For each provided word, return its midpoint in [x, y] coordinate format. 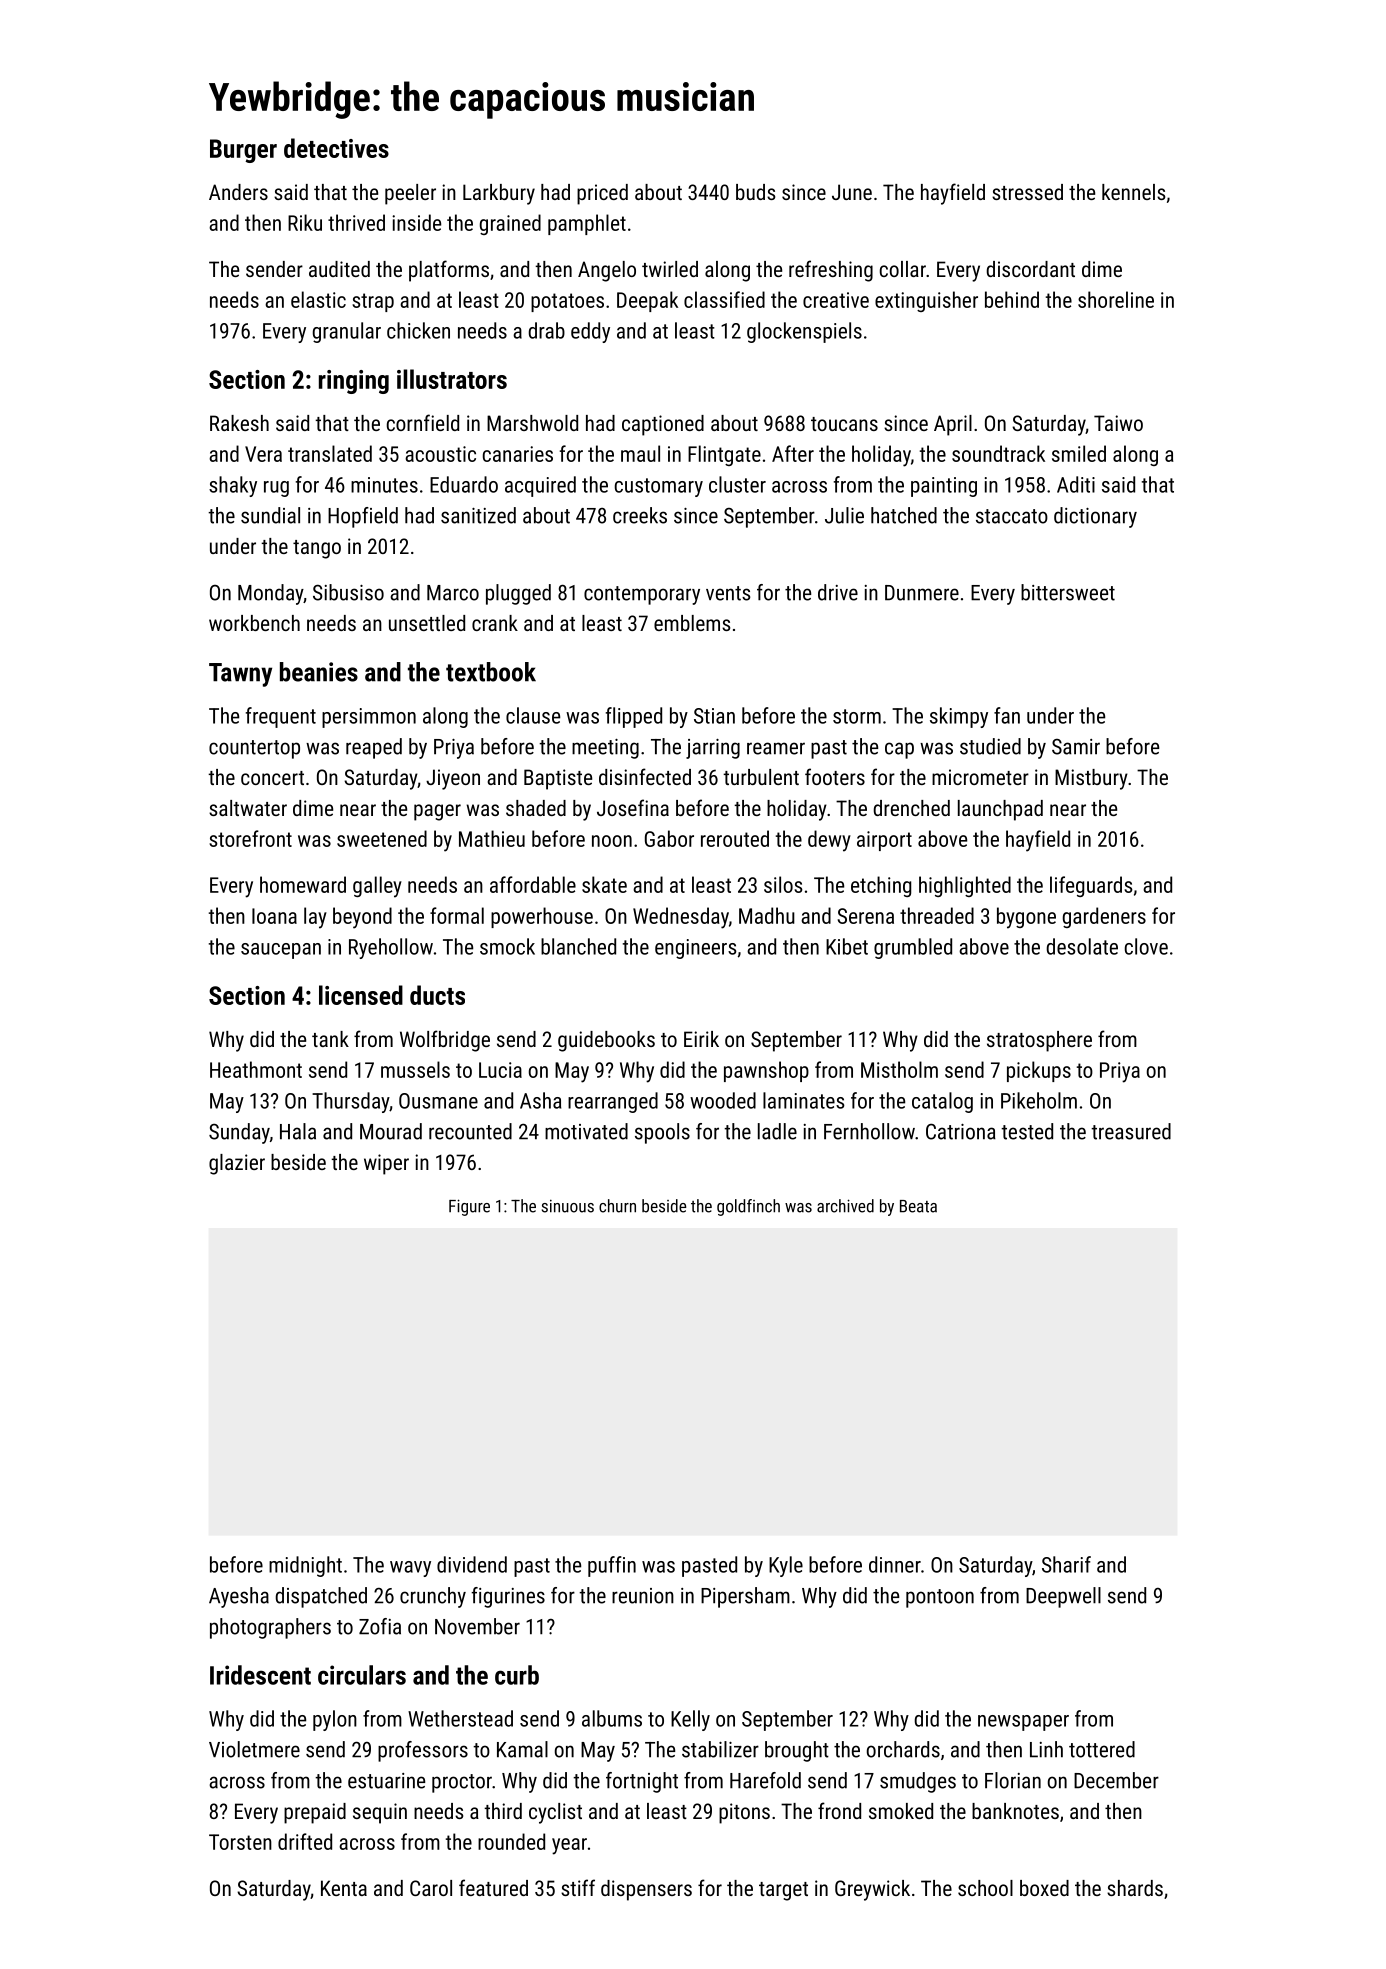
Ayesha [239, 1597]
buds [755, 192]
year [569, 1846]
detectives [336, 148]
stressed [1027, 192]
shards [1135, 1888]
